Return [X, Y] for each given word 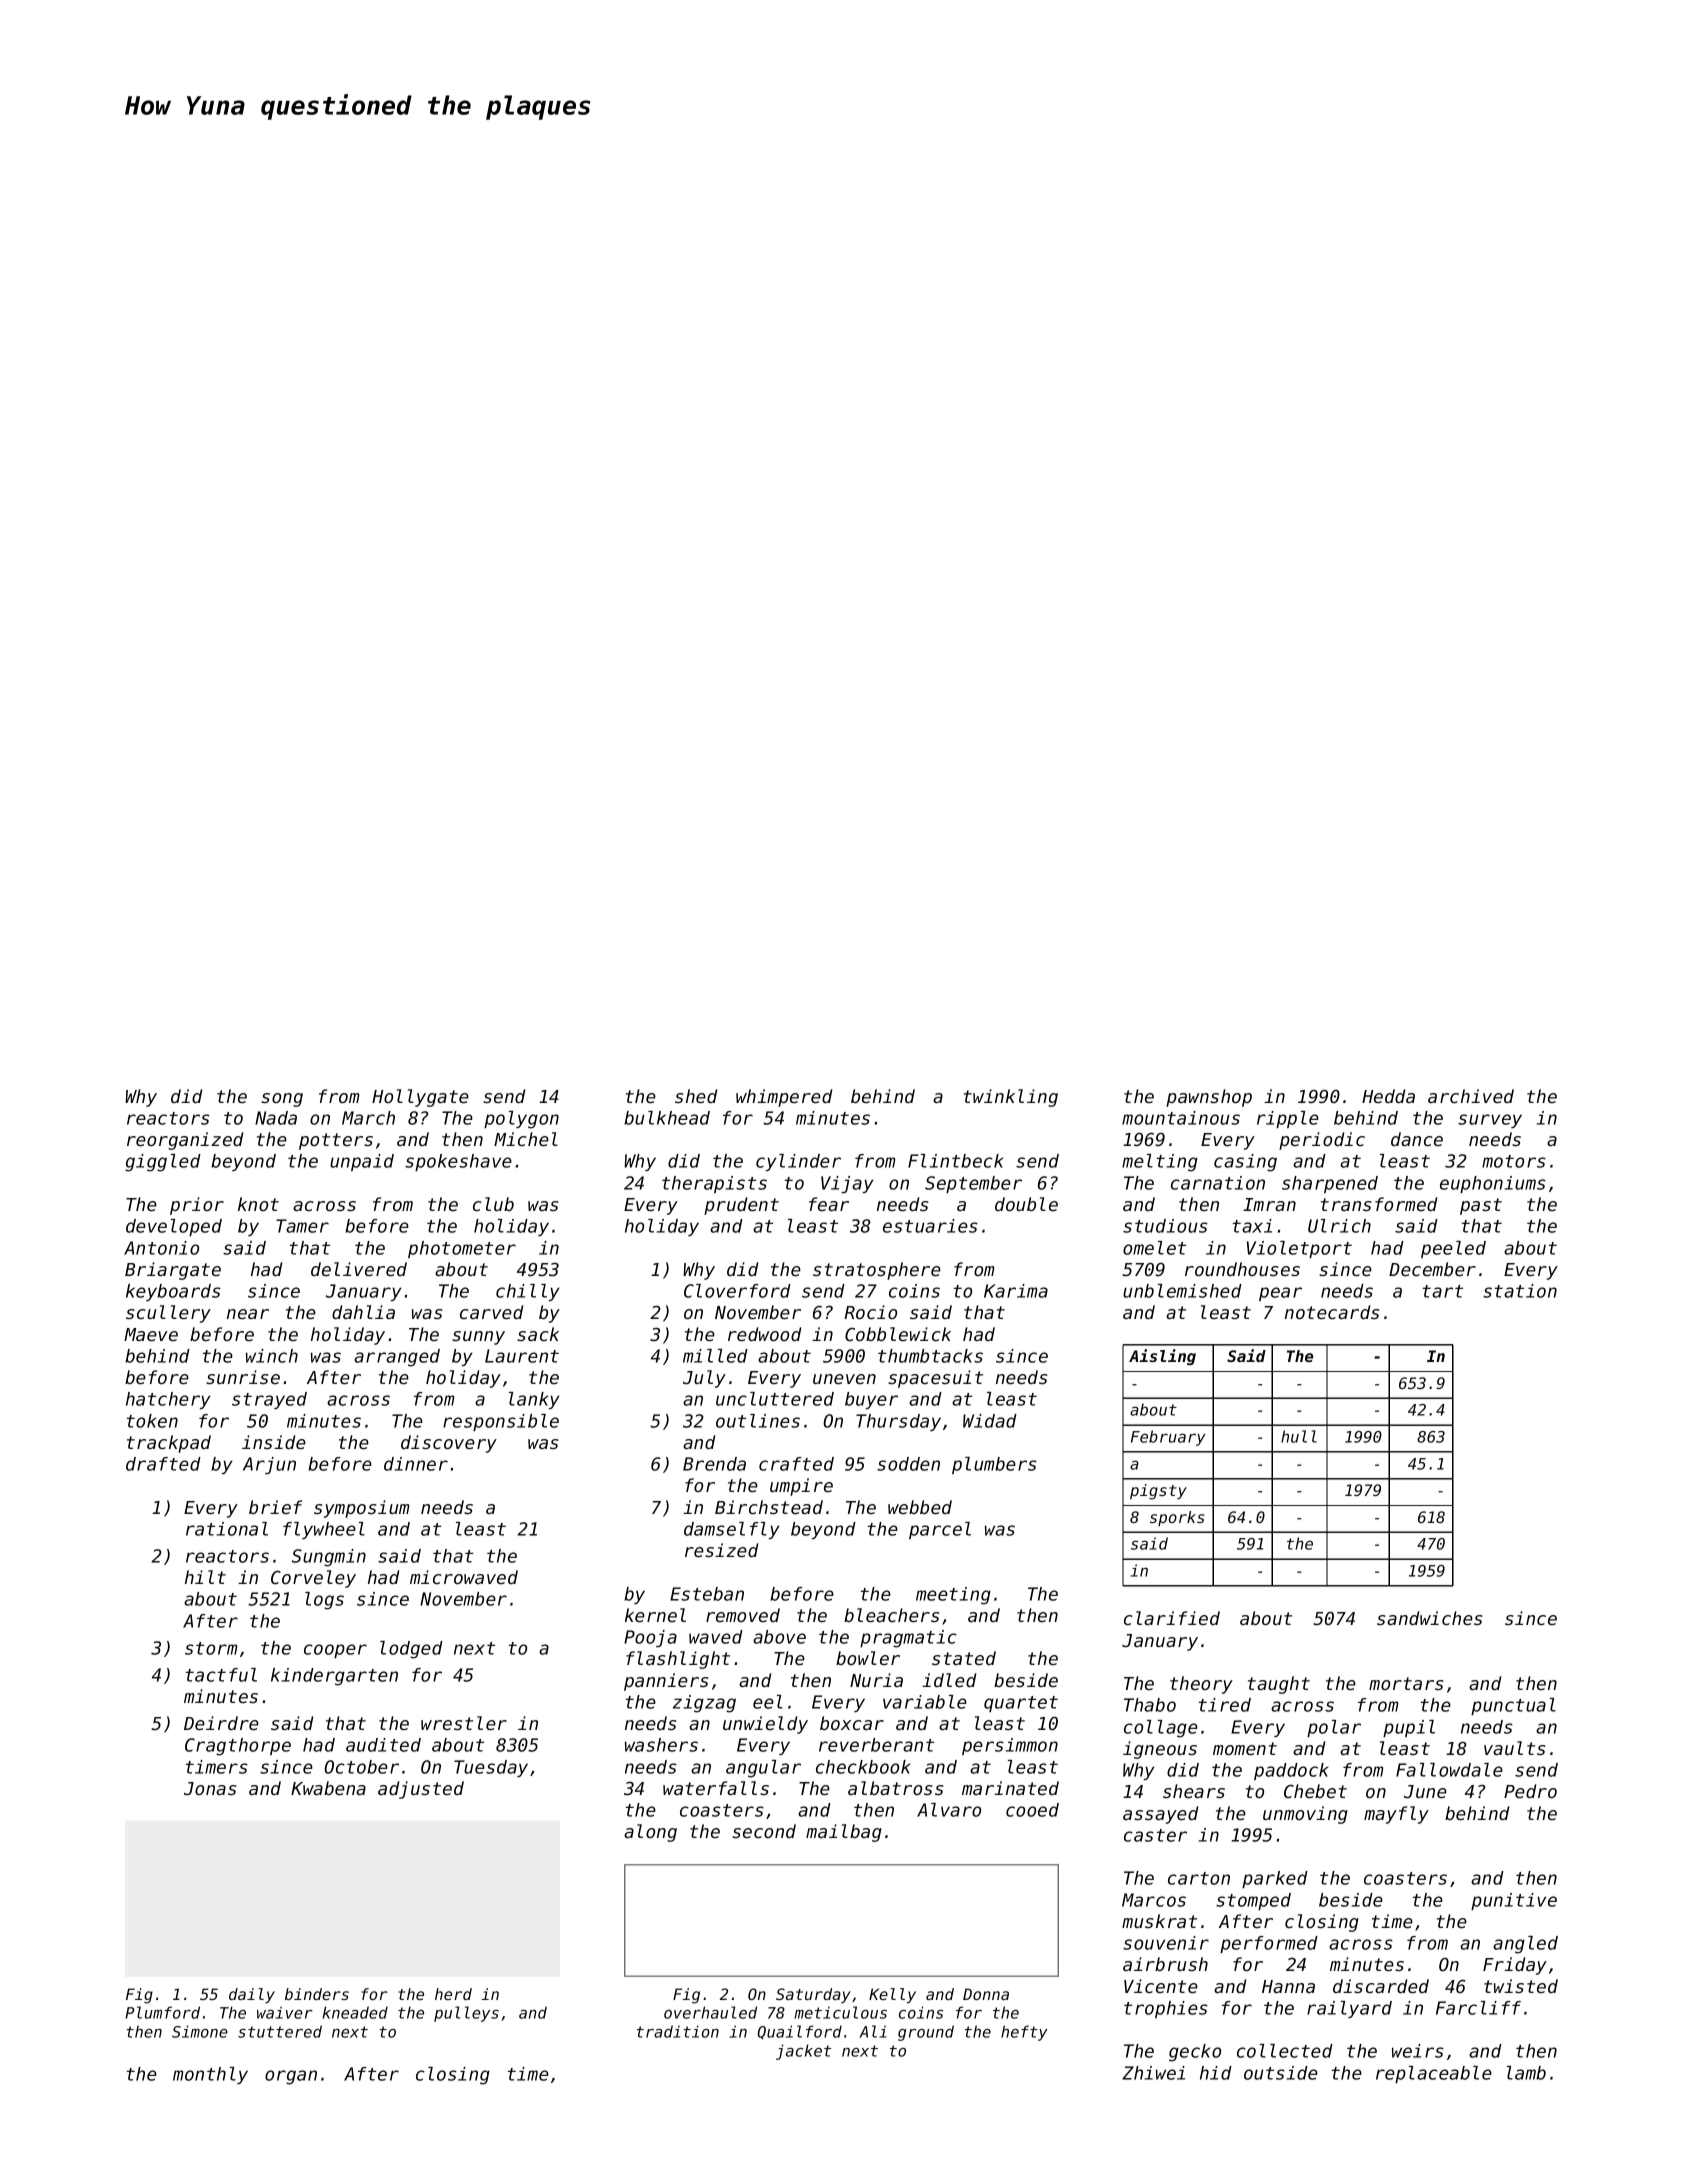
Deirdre [221, 1723]
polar [1334, 1728]
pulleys [466, 2014]
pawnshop [1209, 1098]
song [282, 1100]
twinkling [1011, 1098]
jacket [803, 2052]
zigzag [704, 1704]
